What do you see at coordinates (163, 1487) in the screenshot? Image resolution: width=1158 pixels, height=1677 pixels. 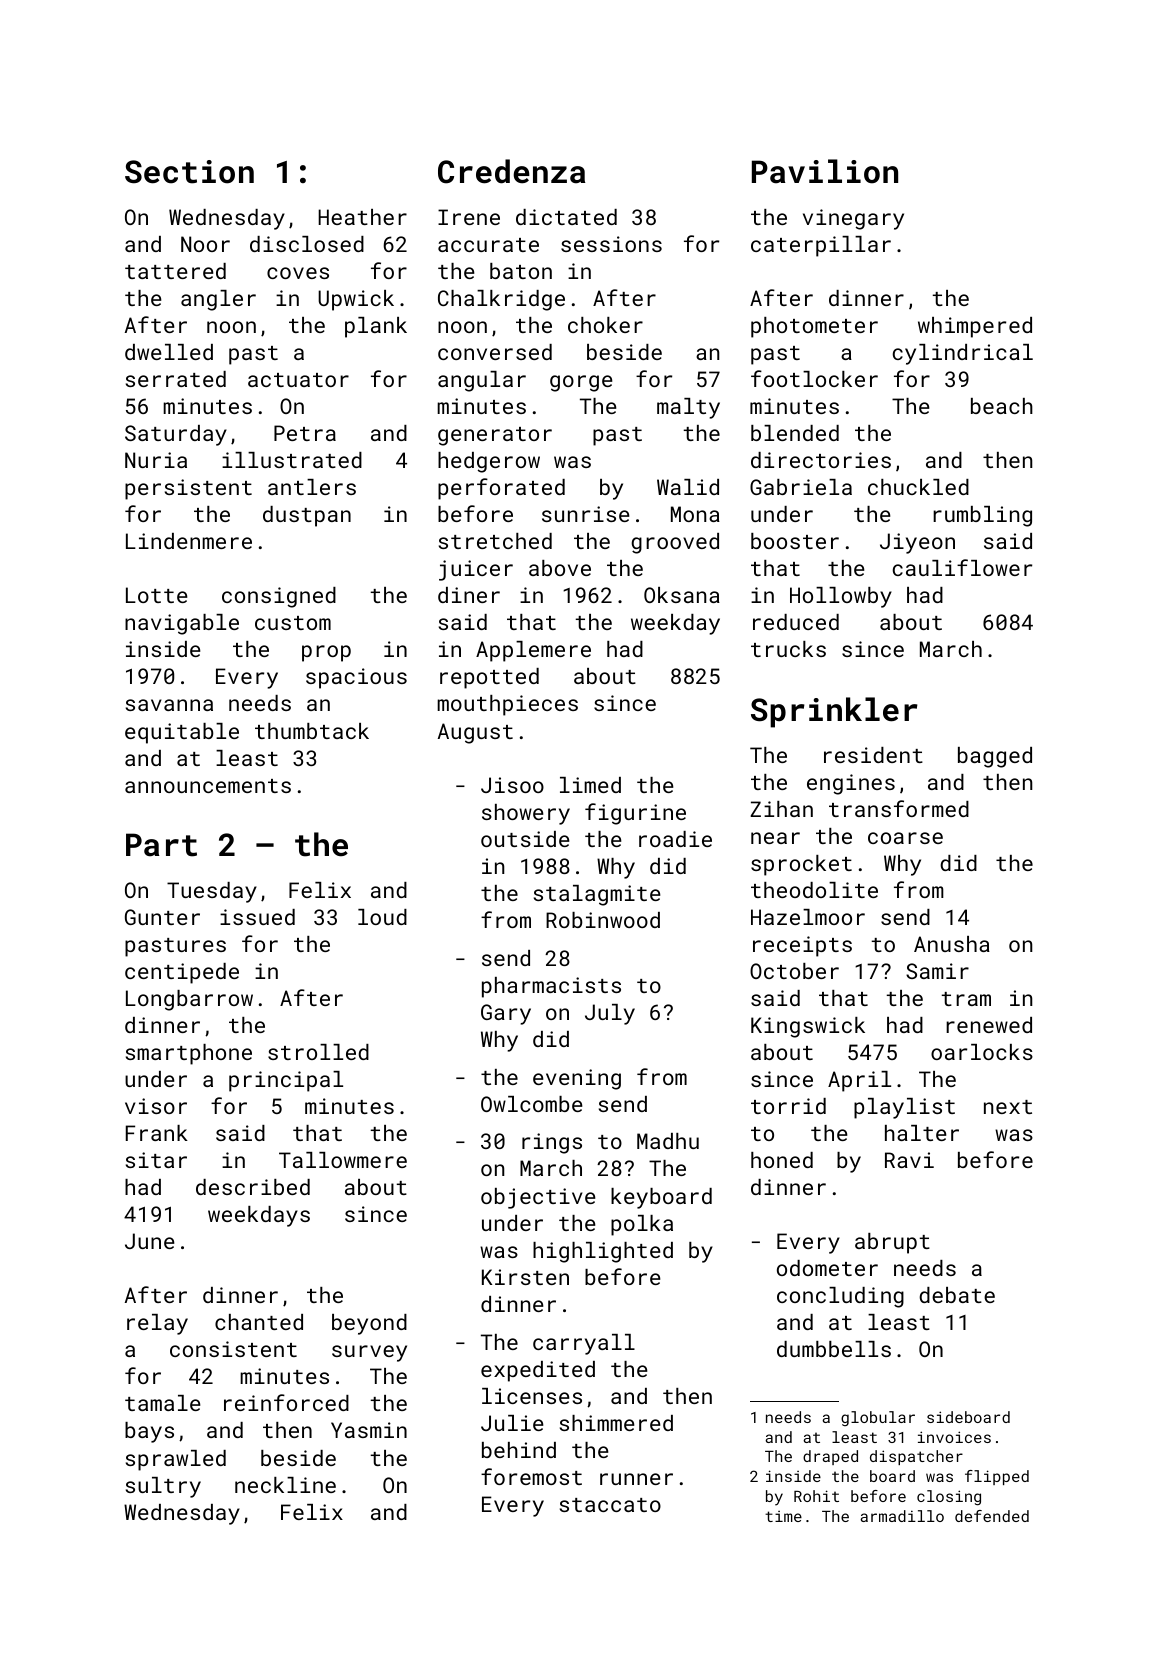 I see `sultry` at bounding box center [163, 1487].
